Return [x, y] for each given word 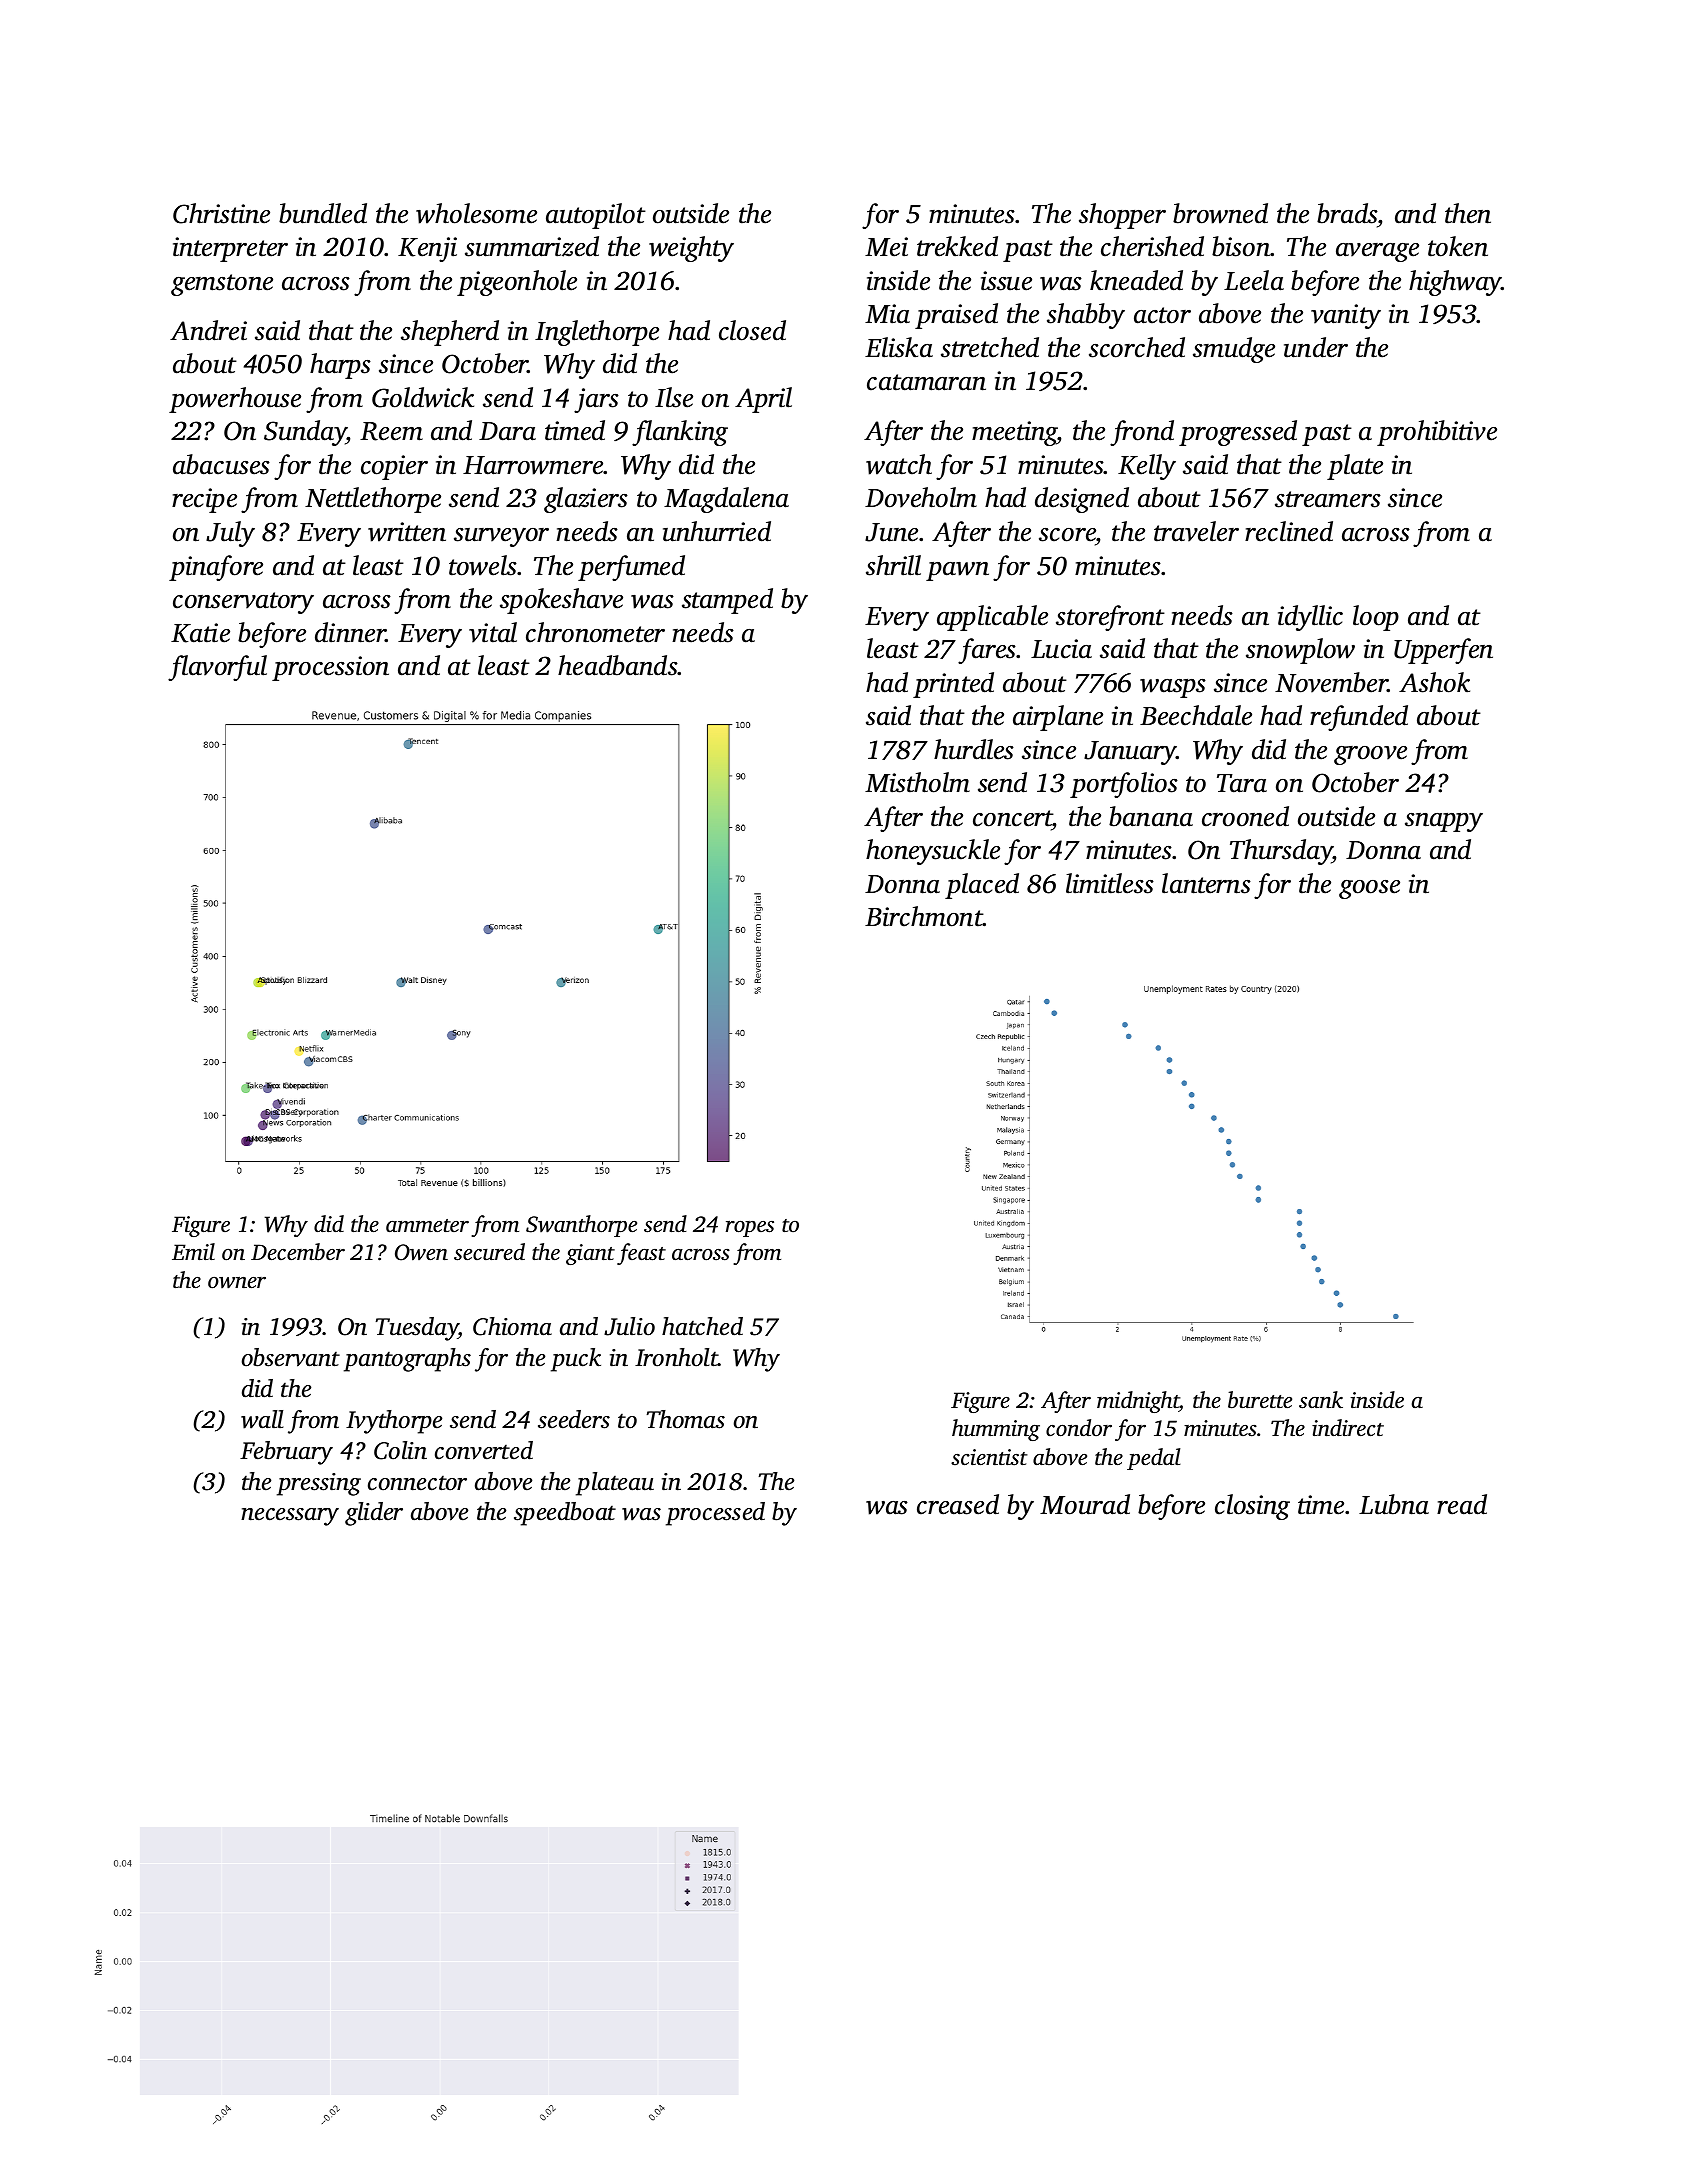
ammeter [427, 1226]
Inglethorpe [597, 333]
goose [1369, 889]
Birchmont [924, 916]
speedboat [565, 1514]
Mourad [1085, 1504]
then [1468, 213]
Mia [887, 314]
